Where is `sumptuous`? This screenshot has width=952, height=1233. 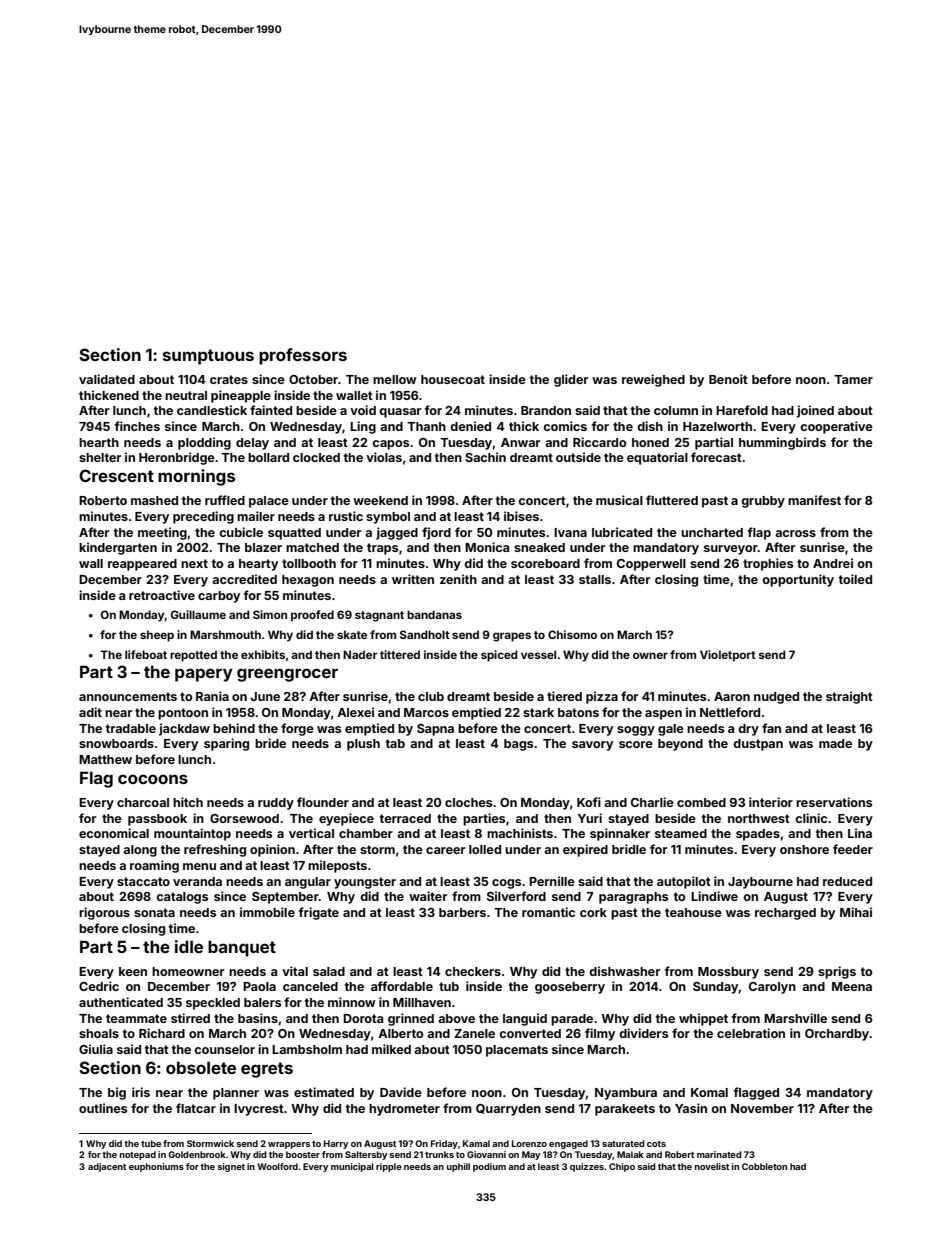
sumptuous is located at coordinates (208, 357).
